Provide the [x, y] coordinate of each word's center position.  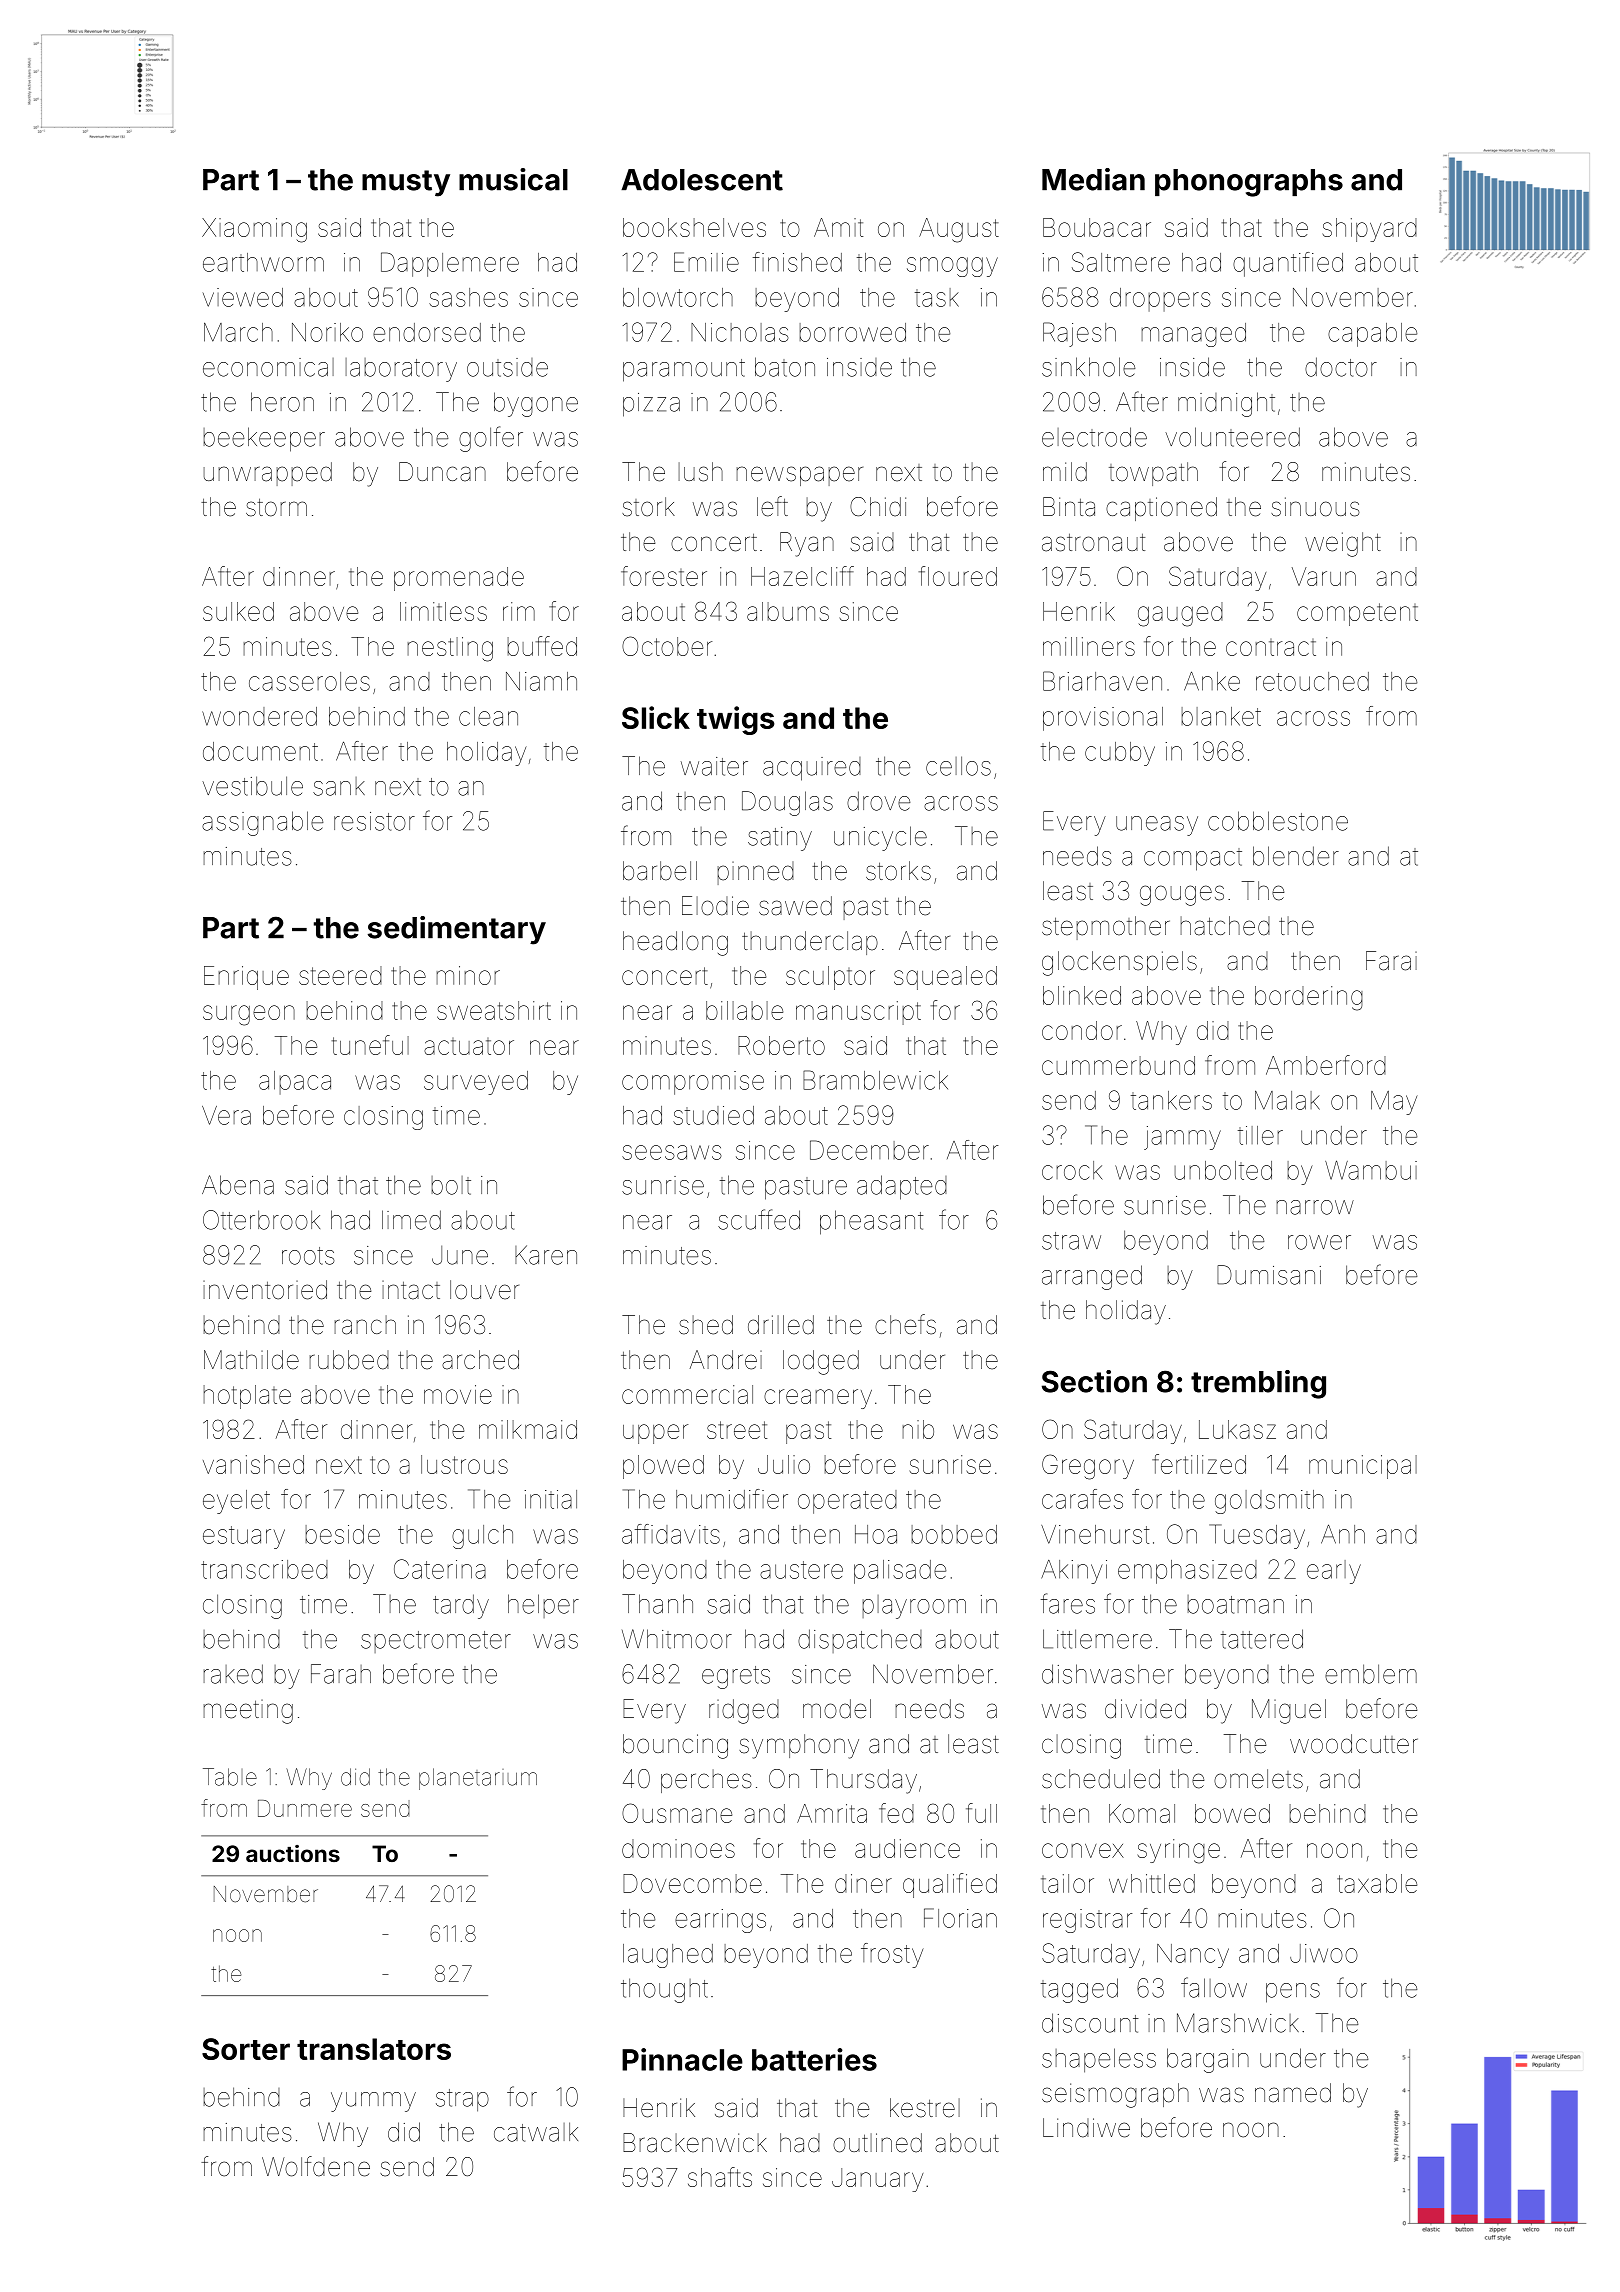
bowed [1232, 1813]
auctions [293, 1853]
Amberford [1326, 1065]
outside [507, 367]
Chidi [878, 507]
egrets [736, 1677]
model [837, 1709]
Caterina [440, 1569]
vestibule [252, 786]
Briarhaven [1102, 681]
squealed [945, 978]
